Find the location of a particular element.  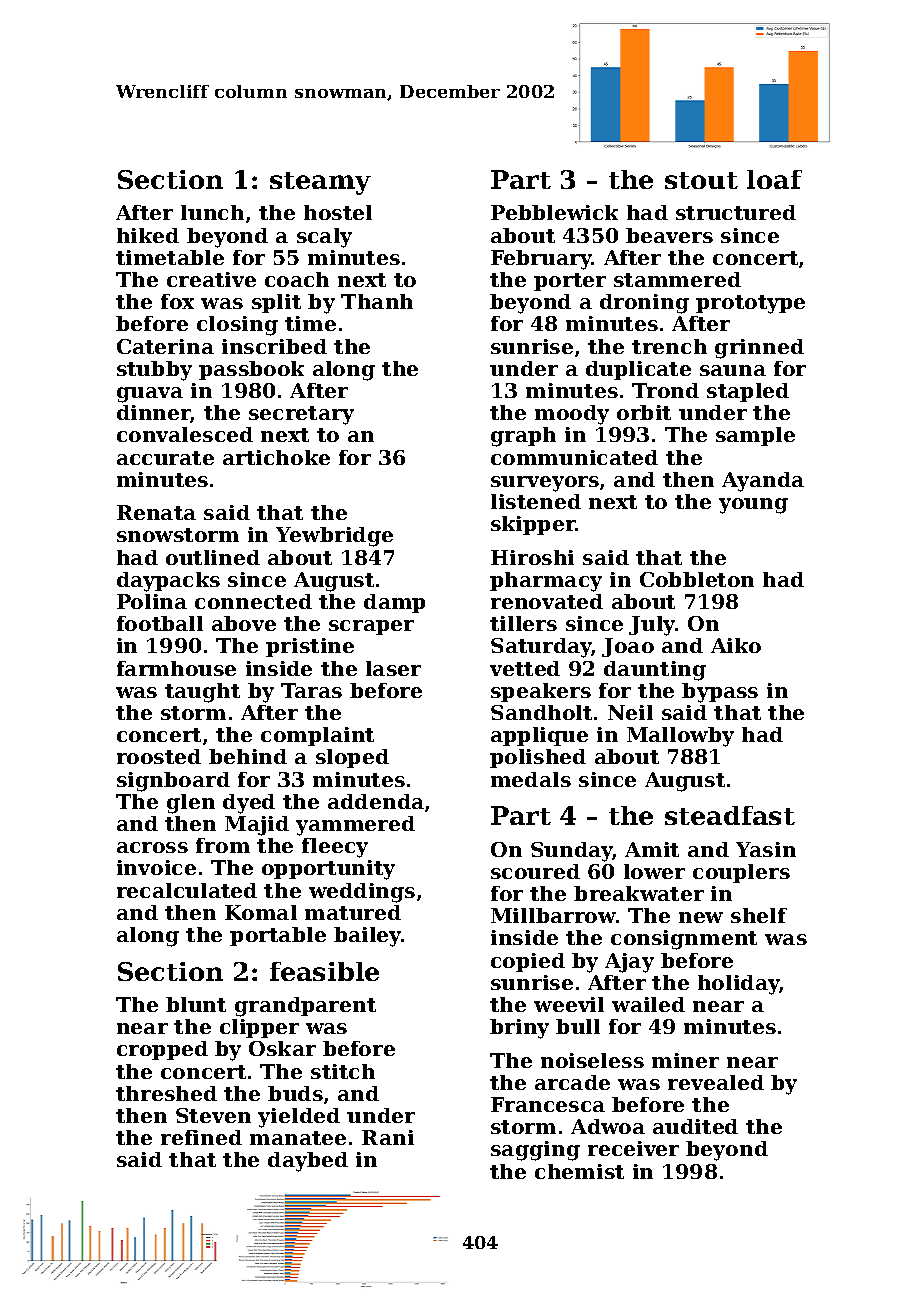

steadfast is located at coordinates (730, 815).
